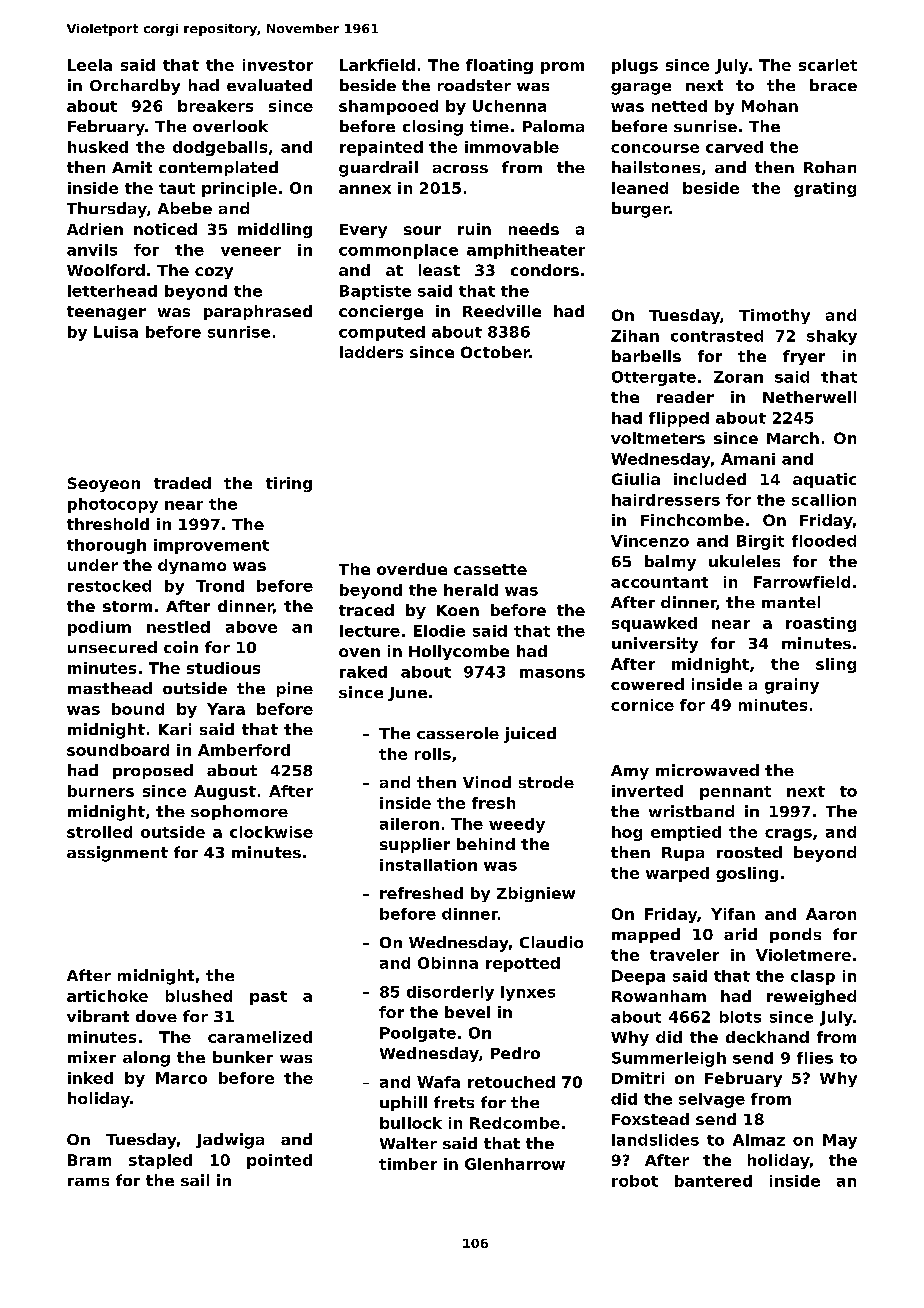 Image resolution: width=924 pixels, height=1308 pixels. What do you see at coordinates (92, 1057) in the screenshot?
I see `mixer` at bounding box center [92, 1057].
